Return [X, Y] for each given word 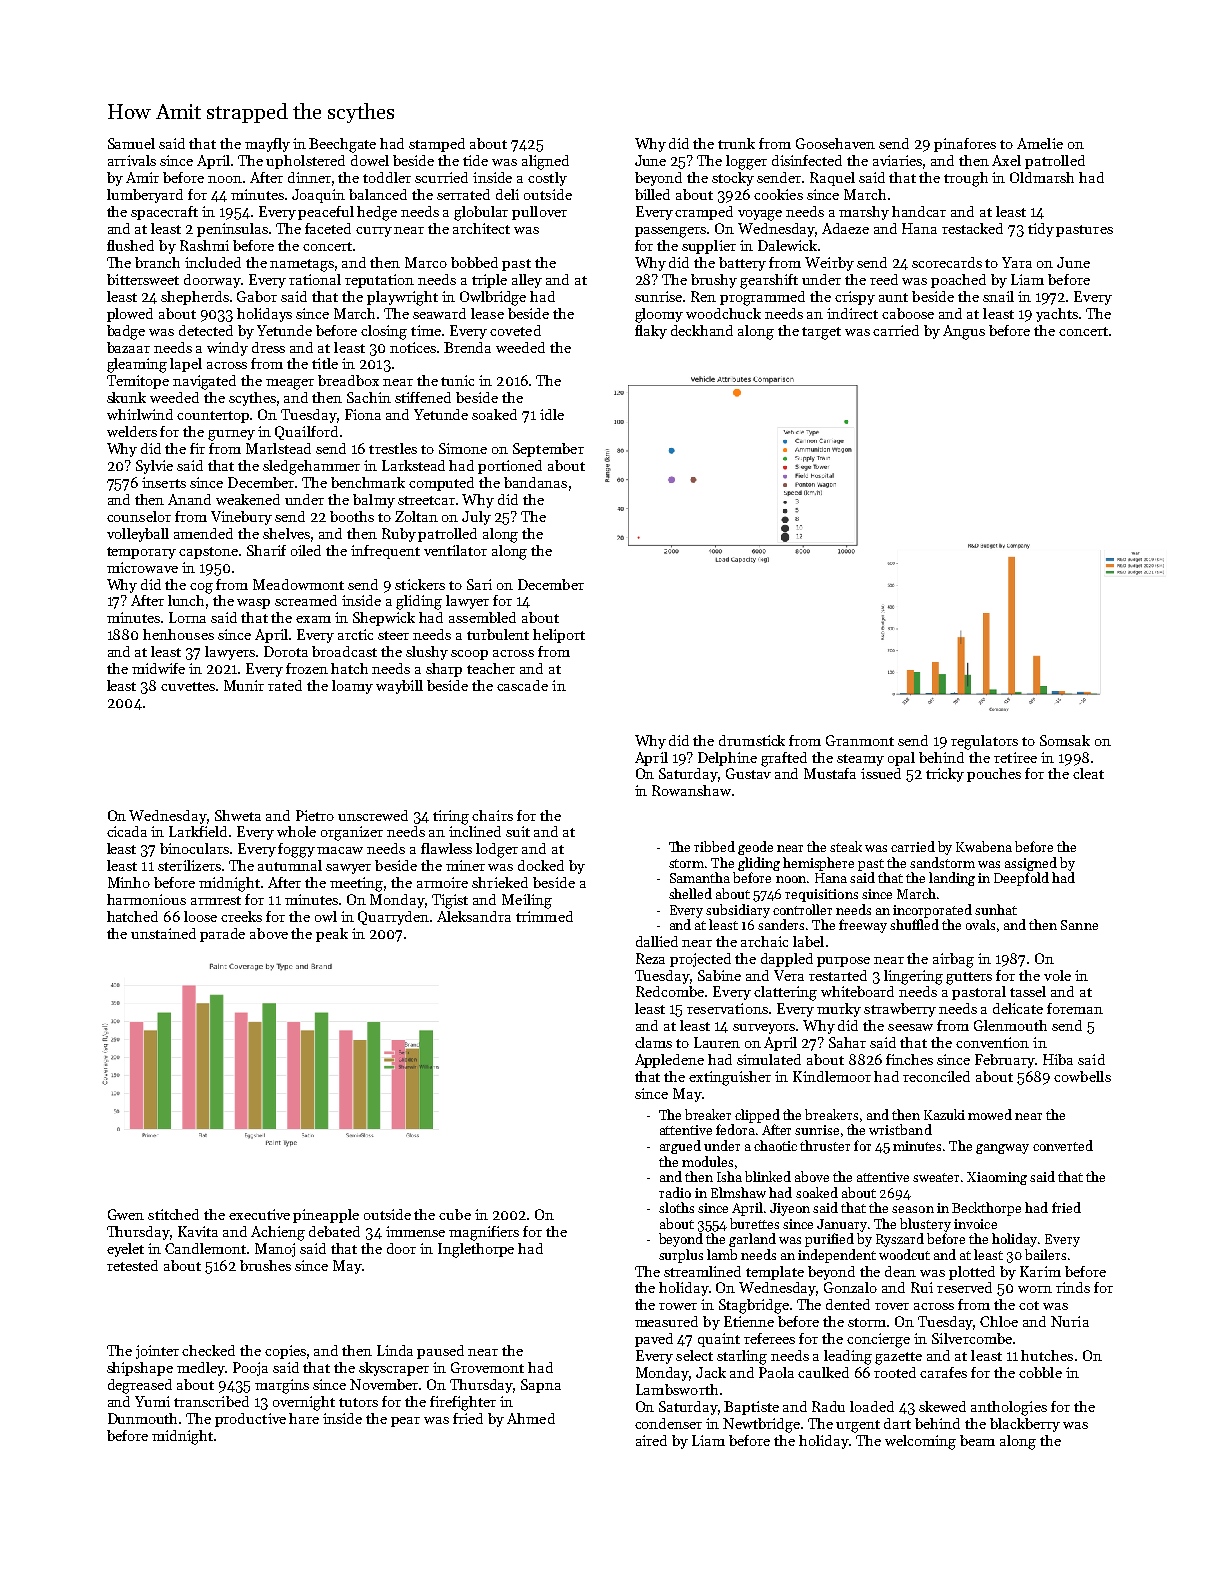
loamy [352, 687]
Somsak [1065, 740]
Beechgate [342, 145]
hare [304, 1418]
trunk [736, 143]
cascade [522, 685]
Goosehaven [835, 143]
